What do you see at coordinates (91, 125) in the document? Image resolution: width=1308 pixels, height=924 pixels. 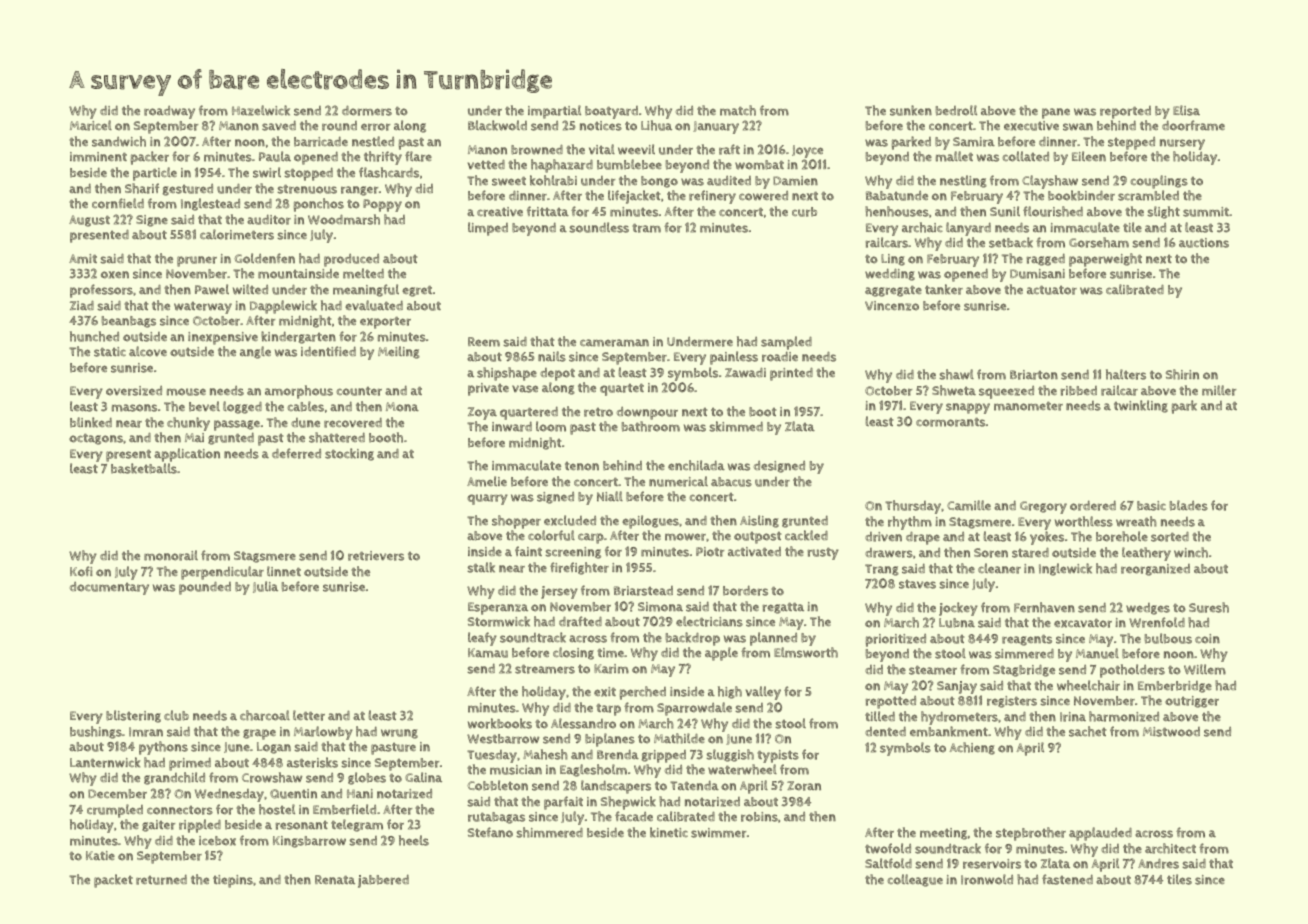 I see `Maricel` at bounding box center [91, 125].
